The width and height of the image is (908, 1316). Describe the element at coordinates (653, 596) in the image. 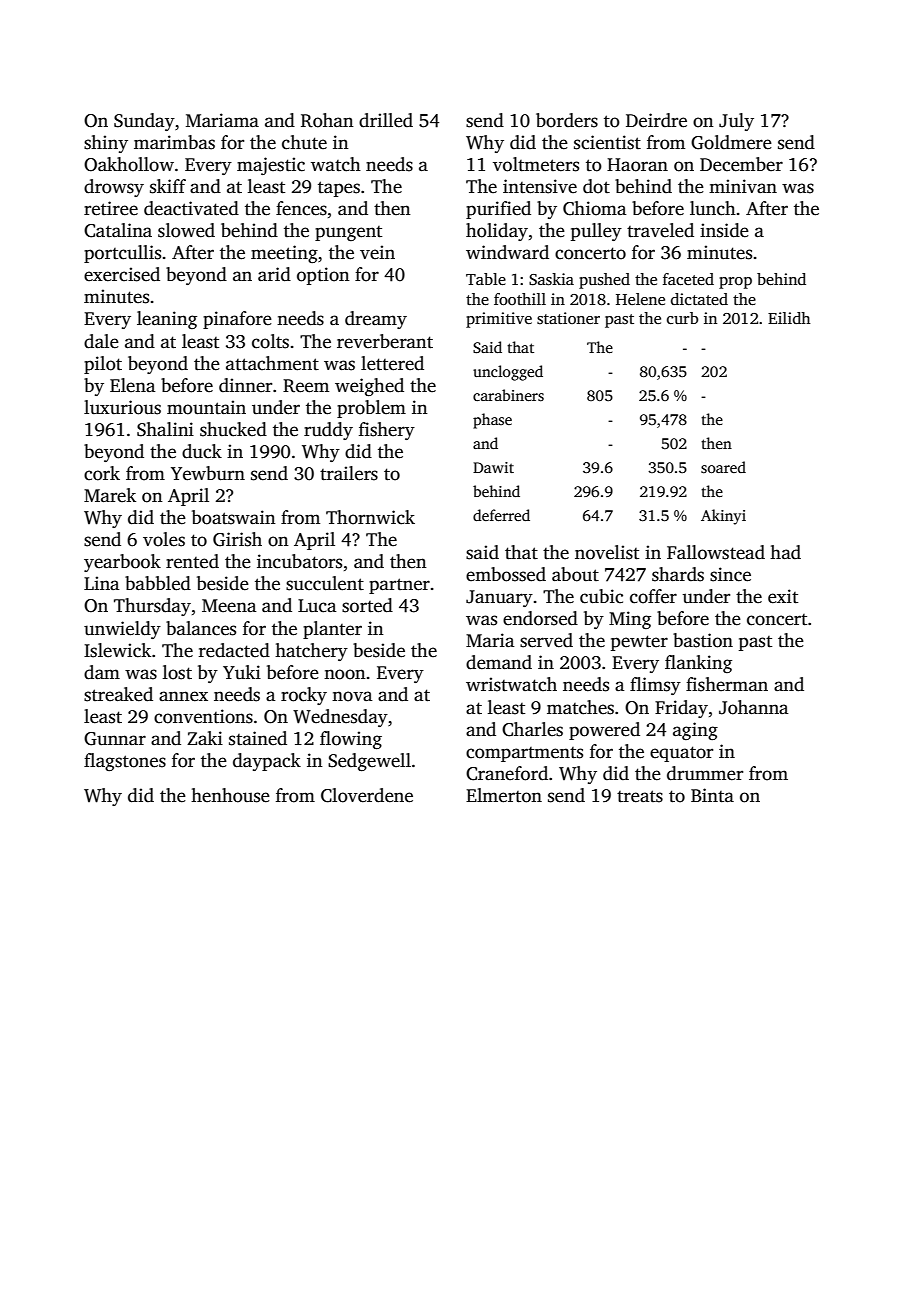

I see `coffer` at that location.
